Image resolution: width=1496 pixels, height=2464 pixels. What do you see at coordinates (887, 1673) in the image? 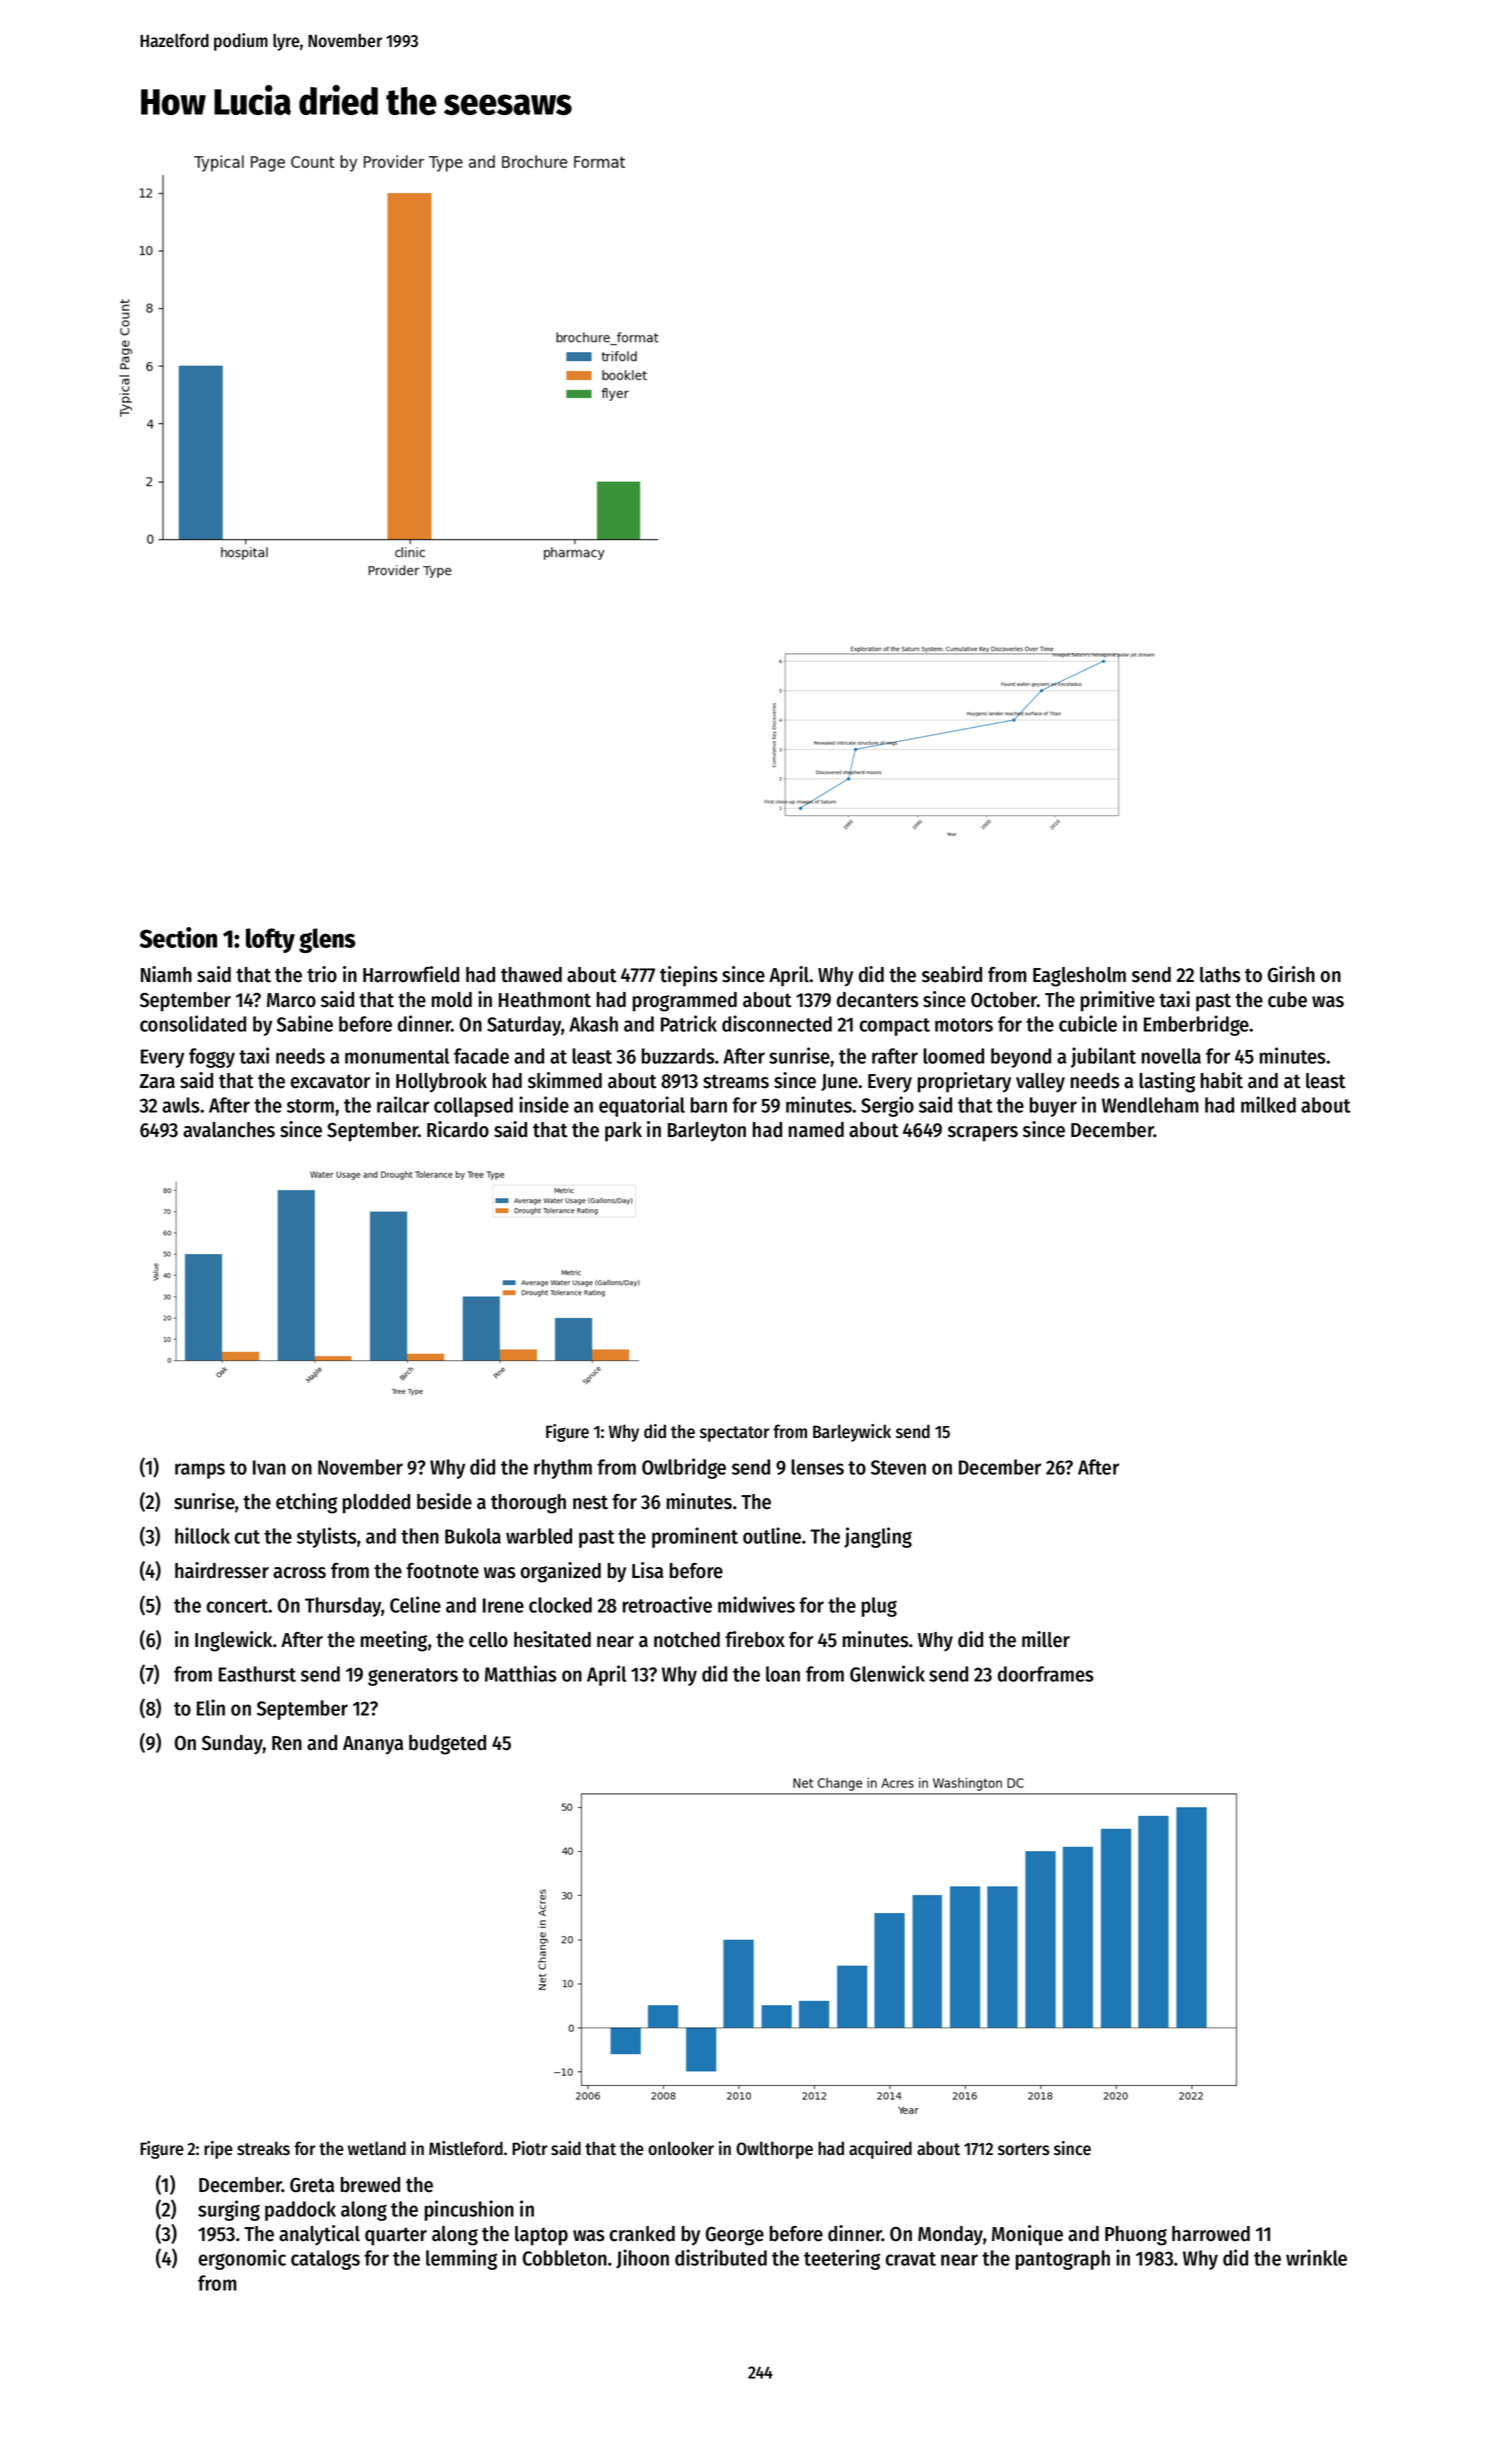
I see `Glenwick` at bounding box center [887, 1673].
